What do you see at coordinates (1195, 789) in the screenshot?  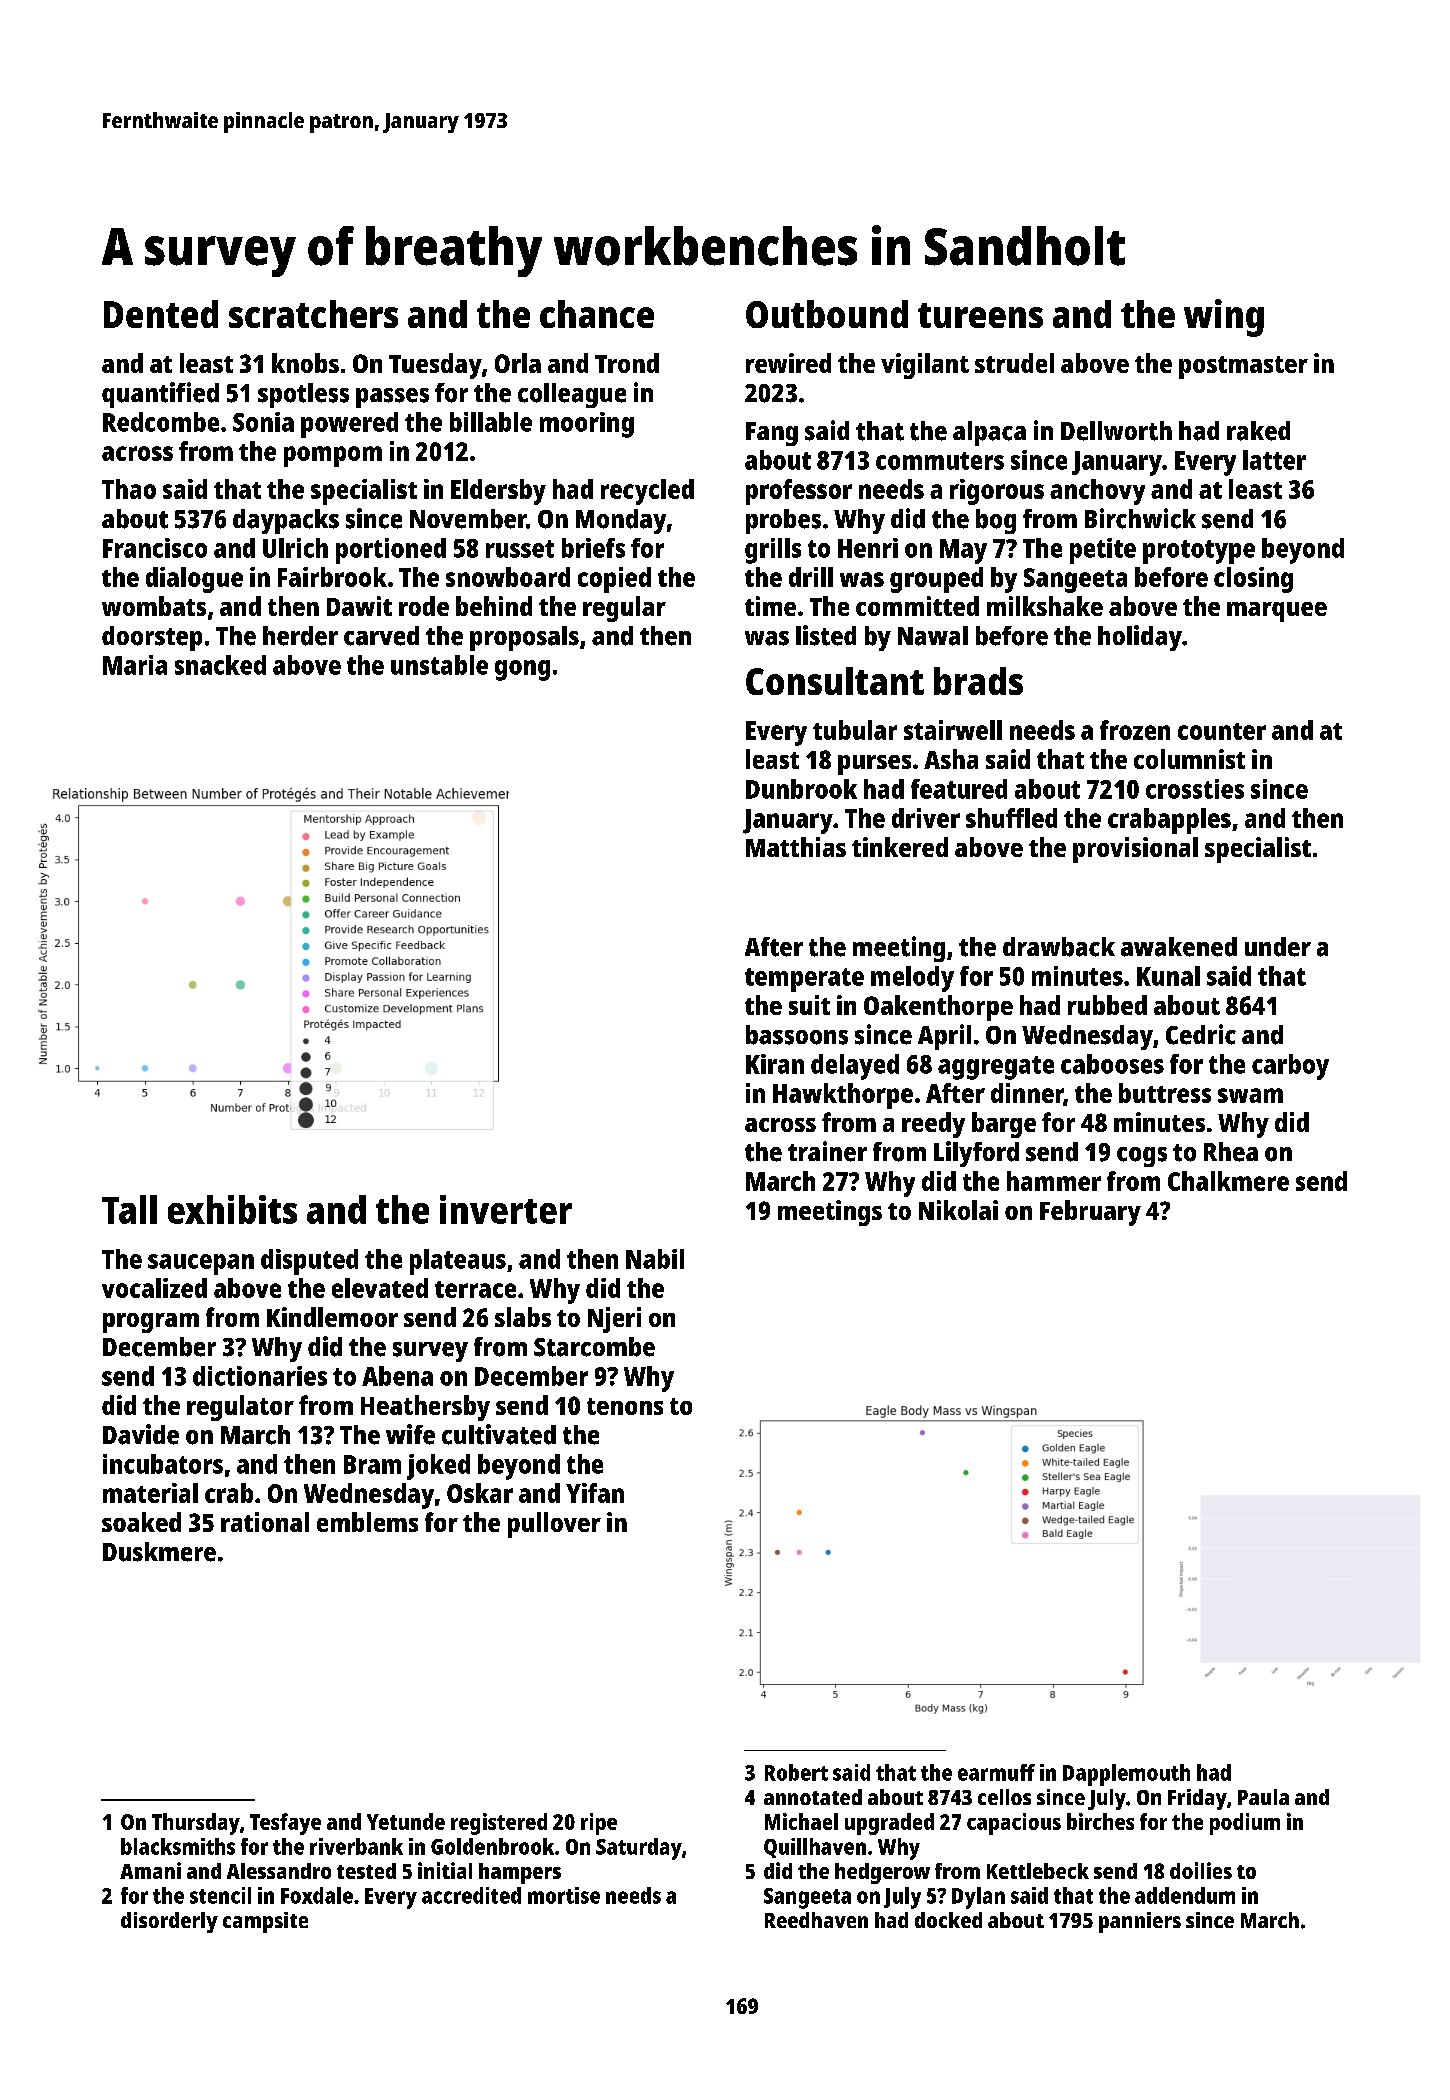 I see `crossties` at bounding box center [1195, 789].
